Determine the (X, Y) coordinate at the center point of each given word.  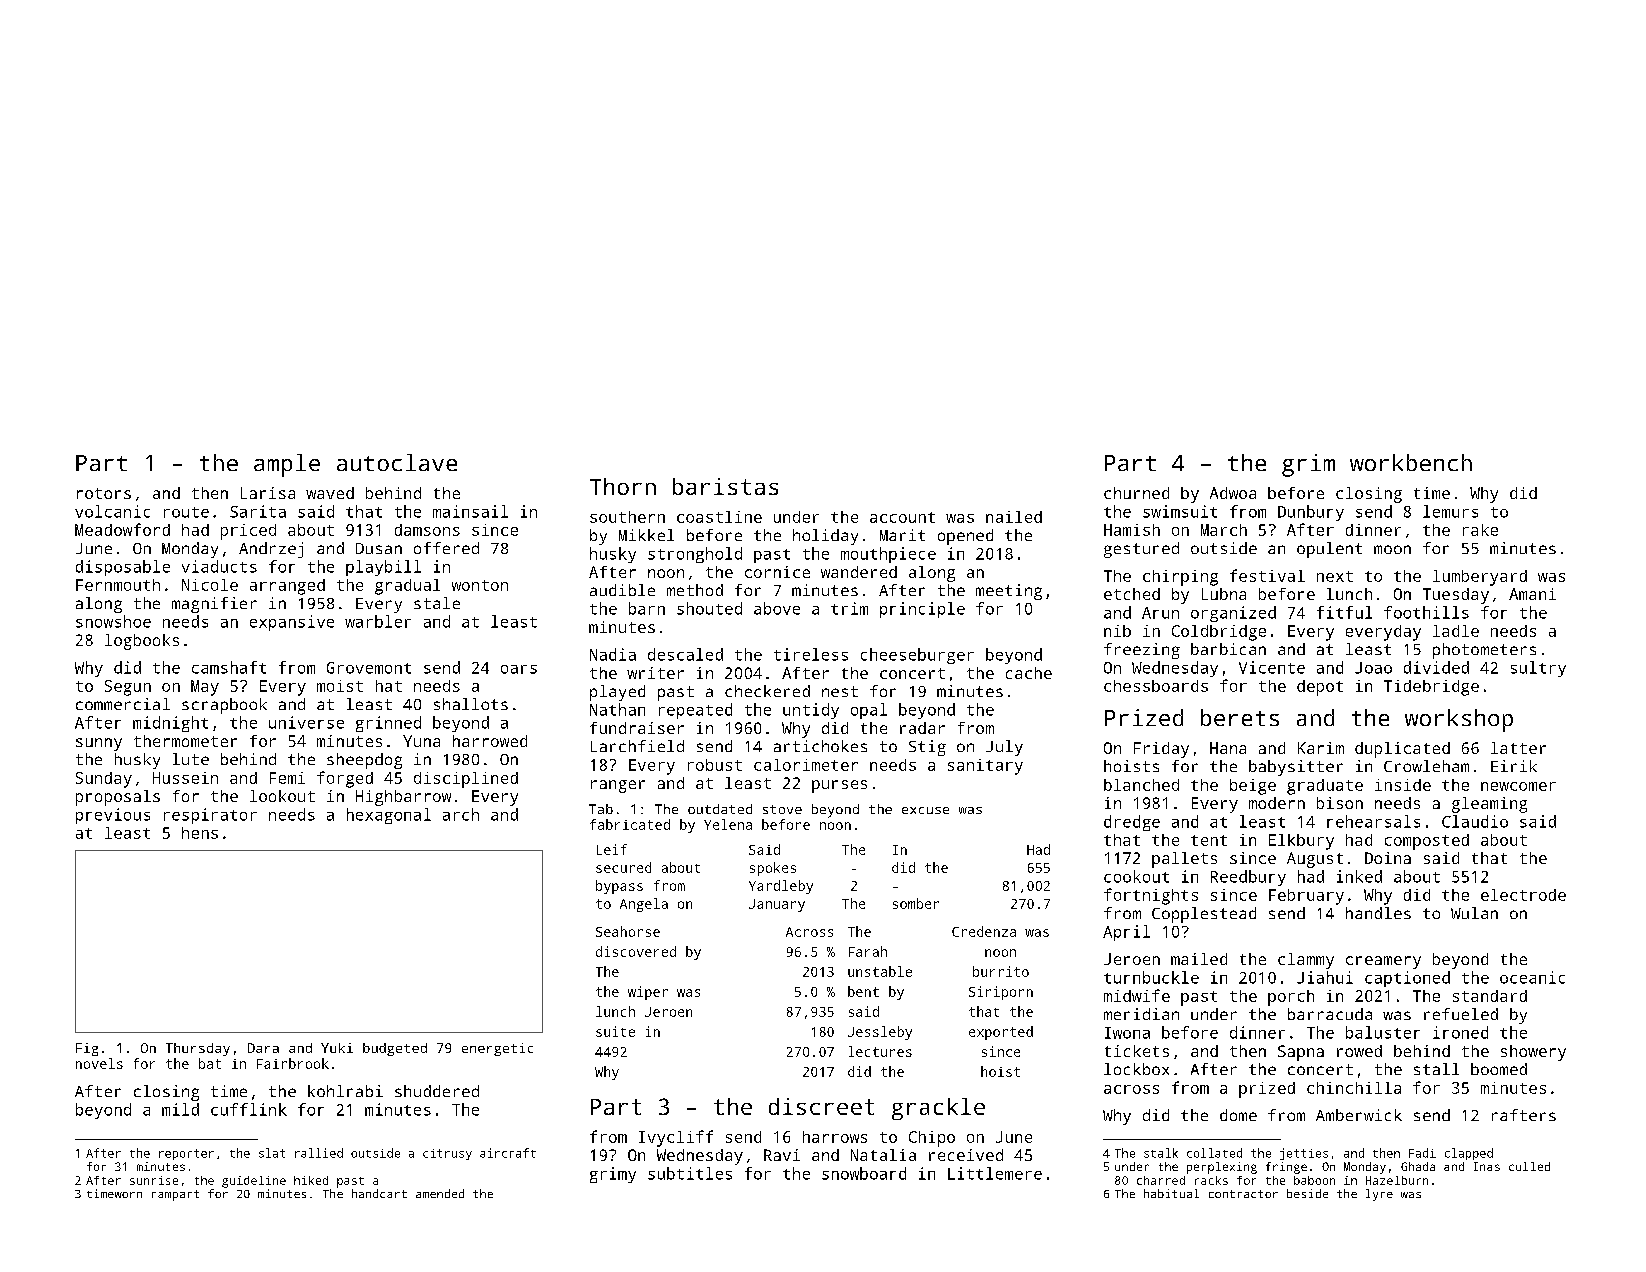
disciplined (466, 780)
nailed (1014, 517)
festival (1267, 575)
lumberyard (1480, 578)
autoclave (397, 462)
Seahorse (628, 931)
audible (622, 590)
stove (782, 809)
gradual (407, 587)
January (777, 905)
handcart (379, 1193)
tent (1209, 840)
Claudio (1475, 821)
